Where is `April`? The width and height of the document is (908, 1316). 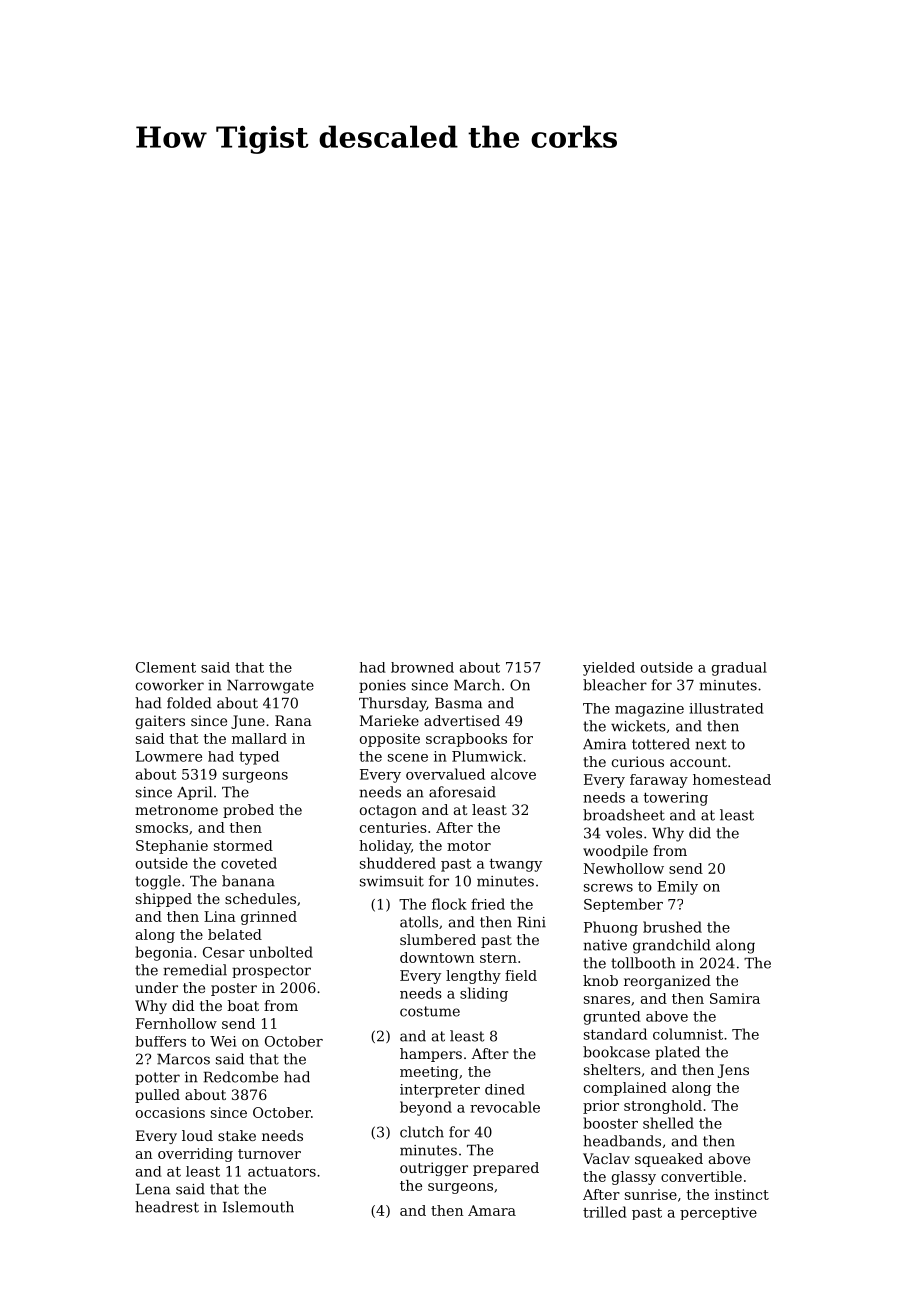 April is located at coordinates (194, 793).
